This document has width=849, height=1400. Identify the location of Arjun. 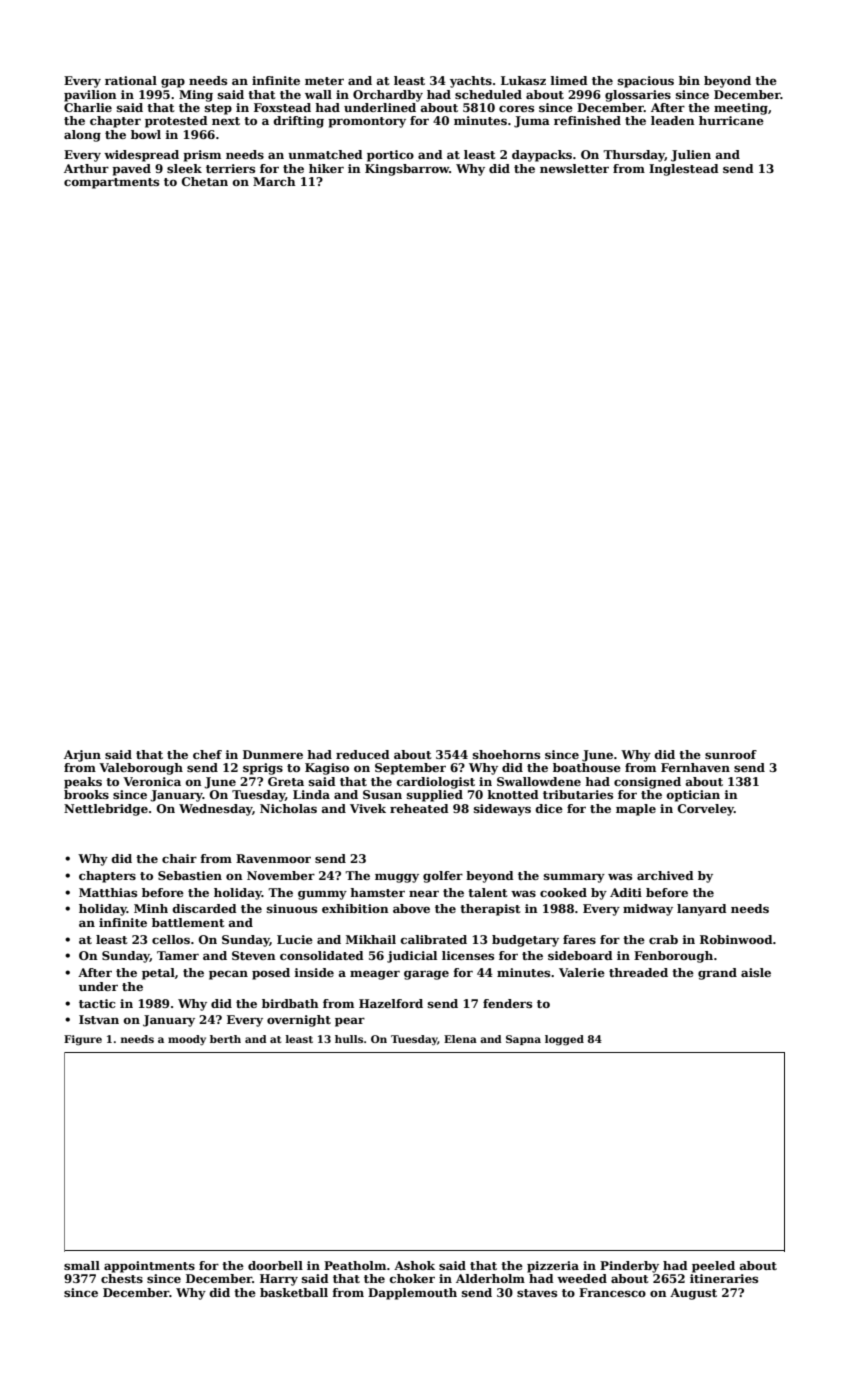
(82, 756).
